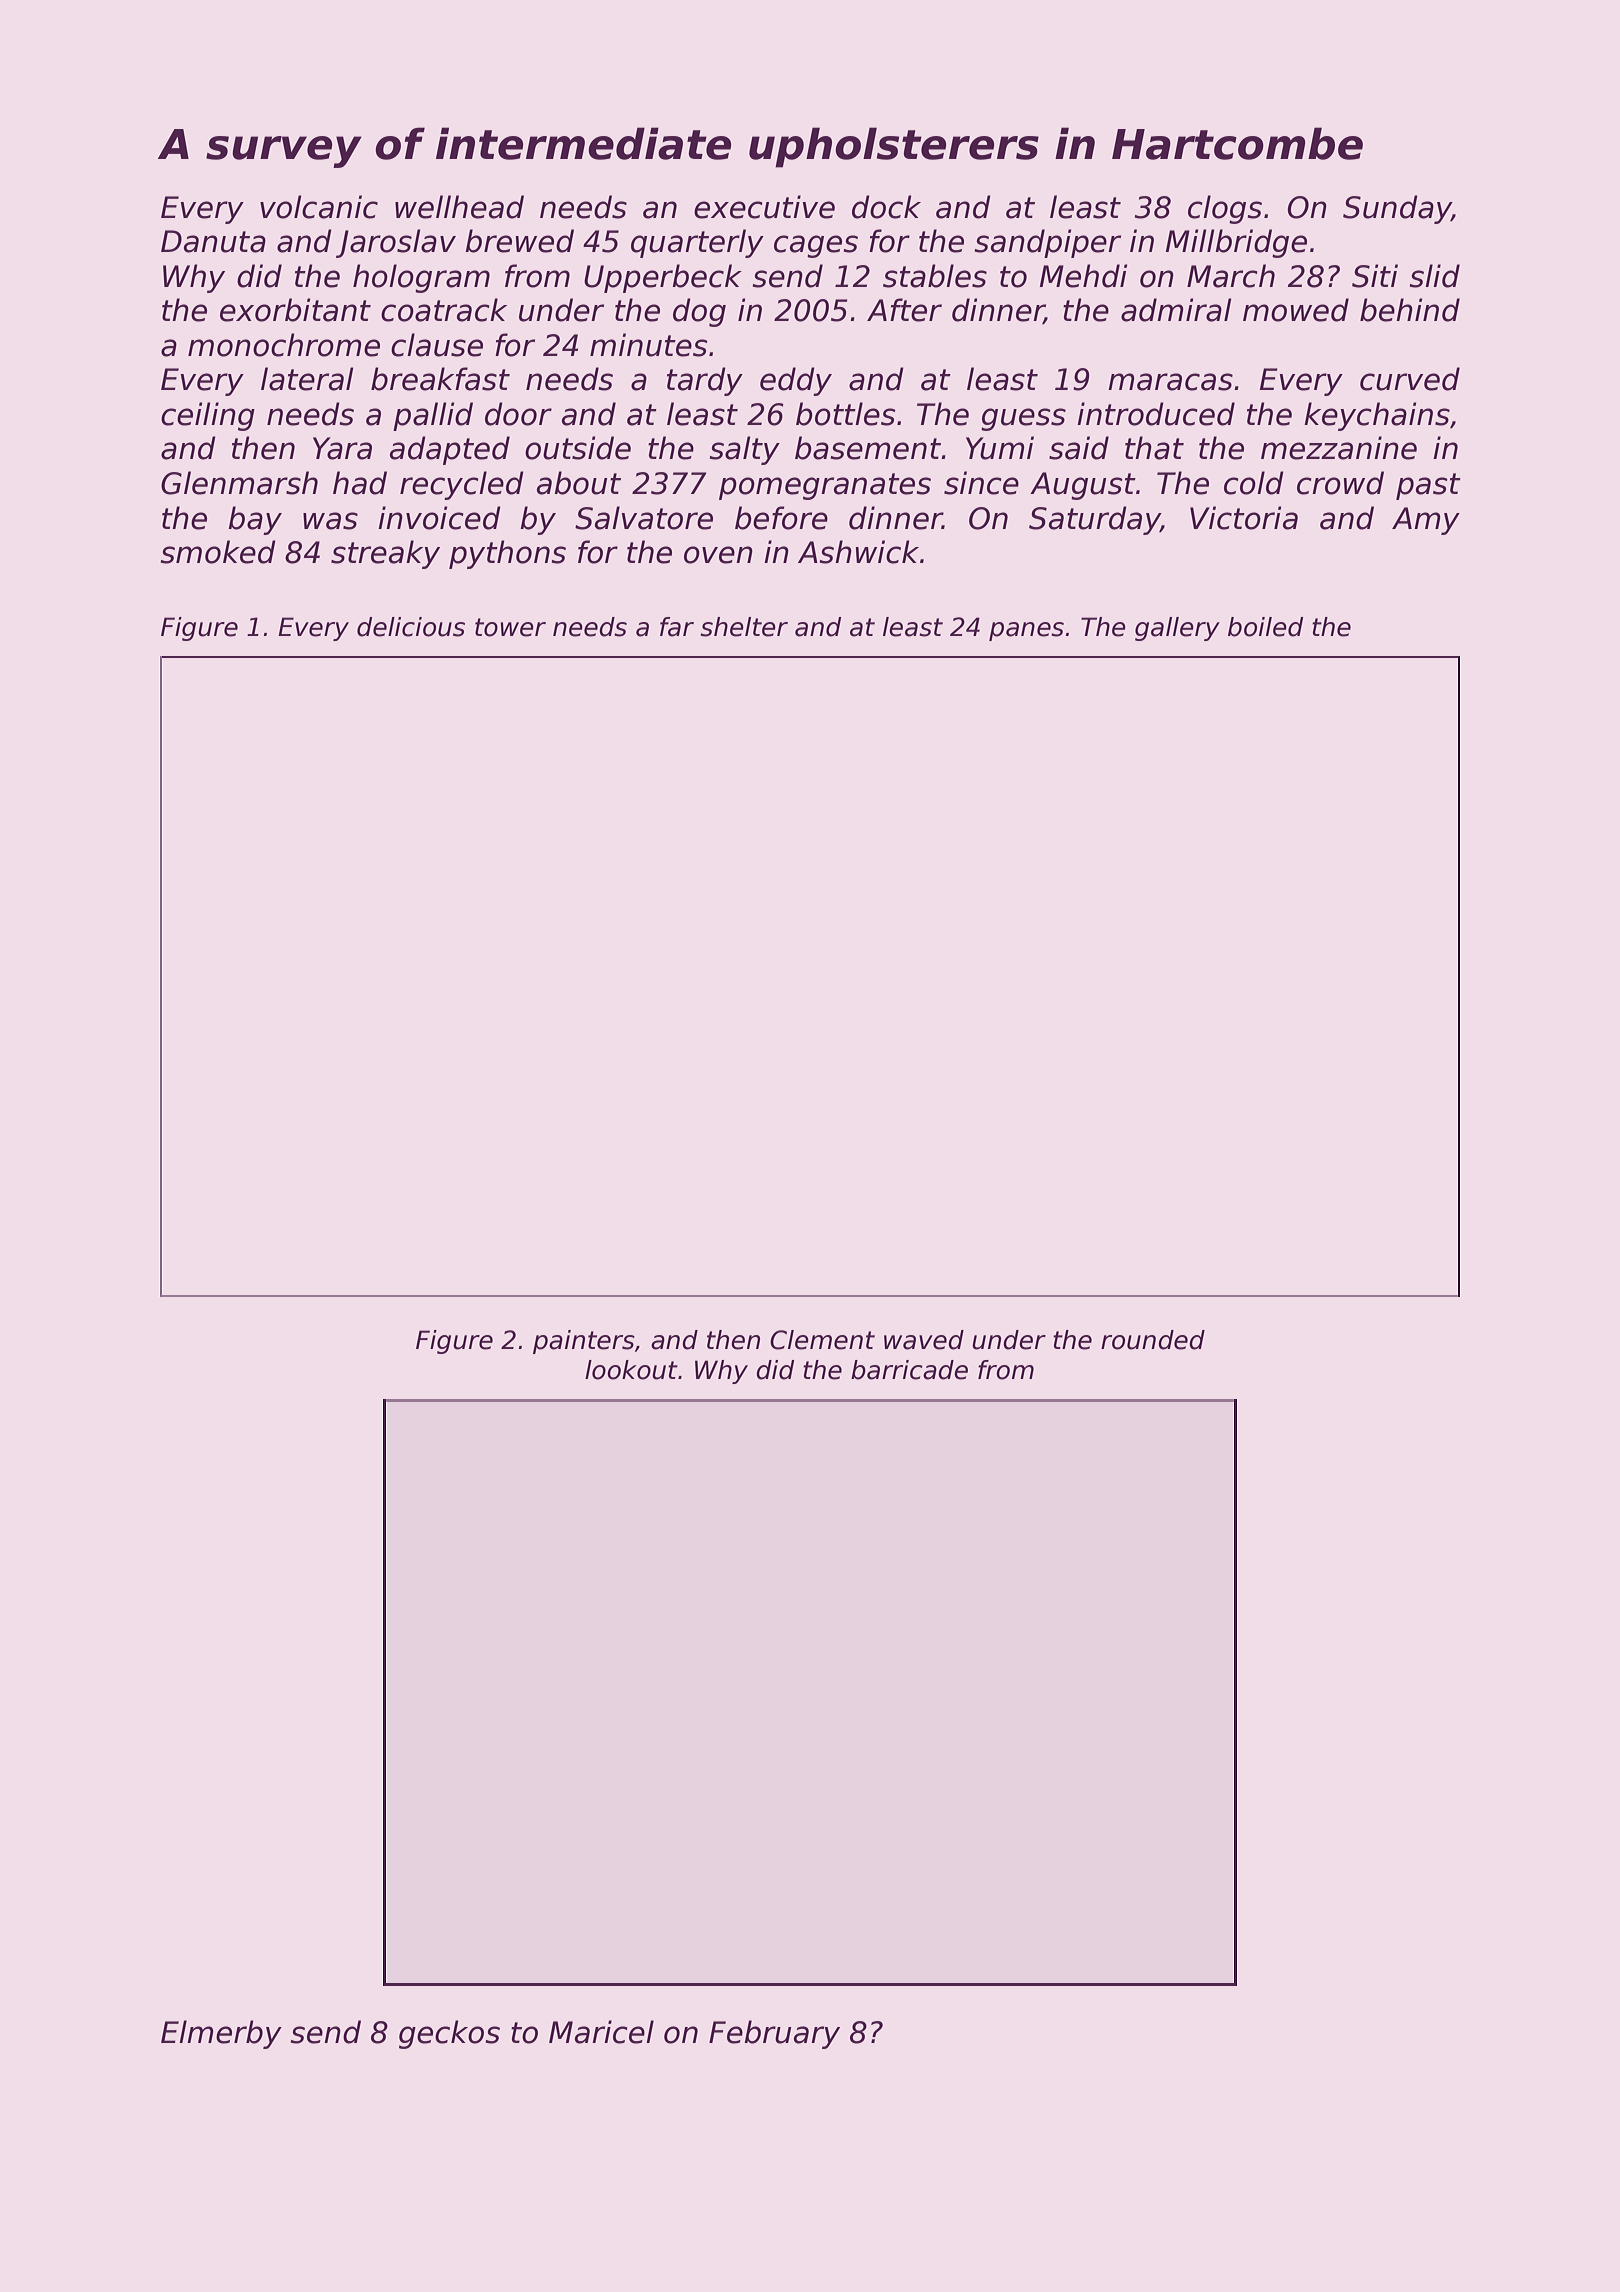 This image has width=1620, height=2292. What do you see at coordinates (822, 1340) in the image?
I see `Clement` at bounding box center [822, 1340].
